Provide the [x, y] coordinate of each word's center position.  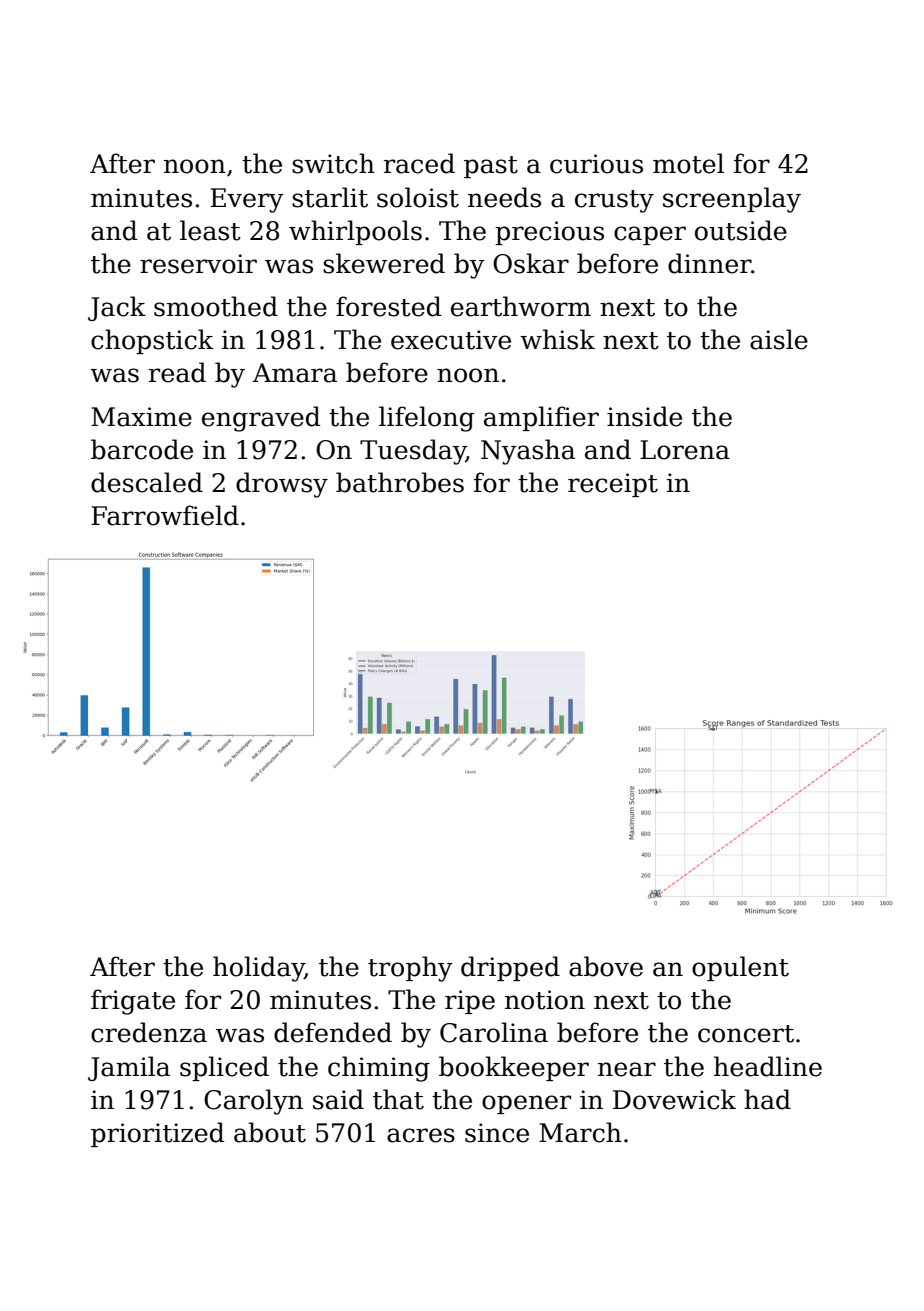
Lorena [685, 450]
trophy [410, 969]
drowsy [282, 485]
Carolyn [253, 1102]
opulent [740, 968]
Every [247, 200]
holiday [259, 969]
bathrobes [400, 482]
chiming [379, 1069]
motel [688, 163]
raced [419, 163]
